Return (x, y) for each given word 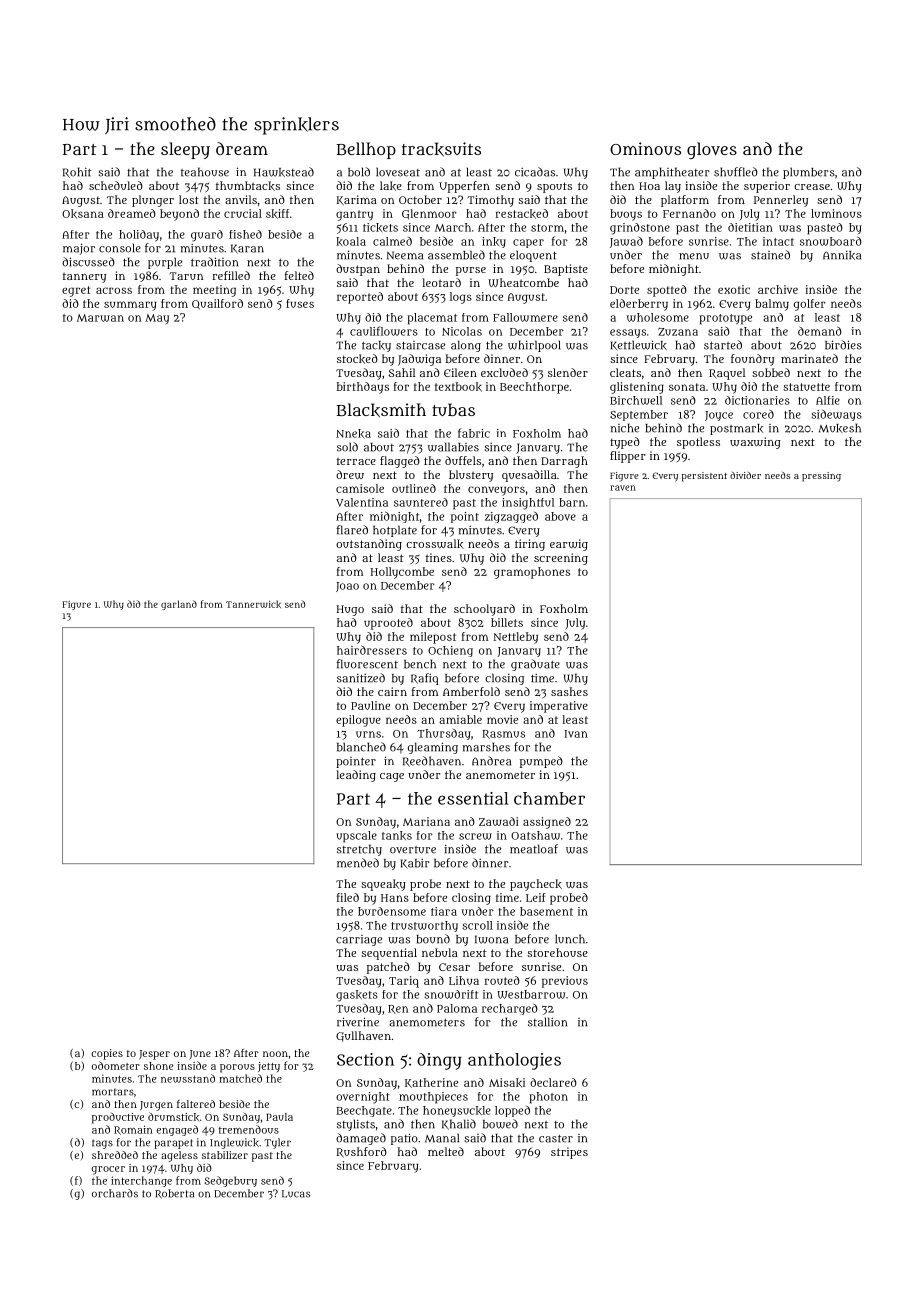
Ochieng (450, 651)
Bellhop (366, 150)
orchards (115, 1193)
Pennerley (781, 201)
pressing (821, 477)
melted (446, 1151)
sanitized (361, 678)
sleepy (185, 150)
